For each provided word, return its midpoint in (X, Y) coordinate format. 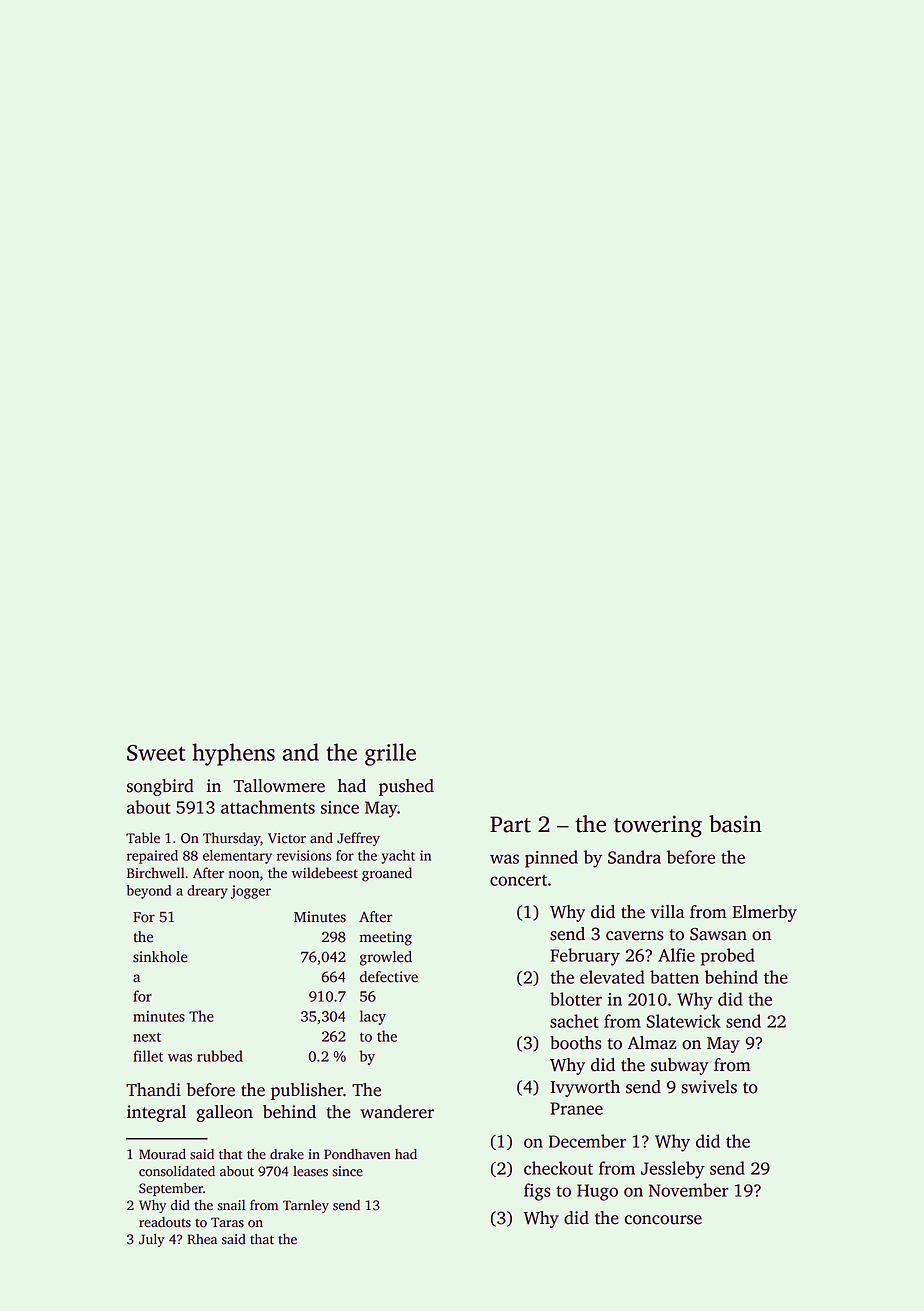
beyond (149, 892)
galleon (224, 1113)
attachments (268, 807)
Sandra (634, 857)
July (152, 1240)
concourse (663, 1220)
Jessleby (672, 1170)
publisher (307, 1091)
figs (537, 1192)
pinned (551, 859)
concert (518, 880)
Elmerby (764, 913)
